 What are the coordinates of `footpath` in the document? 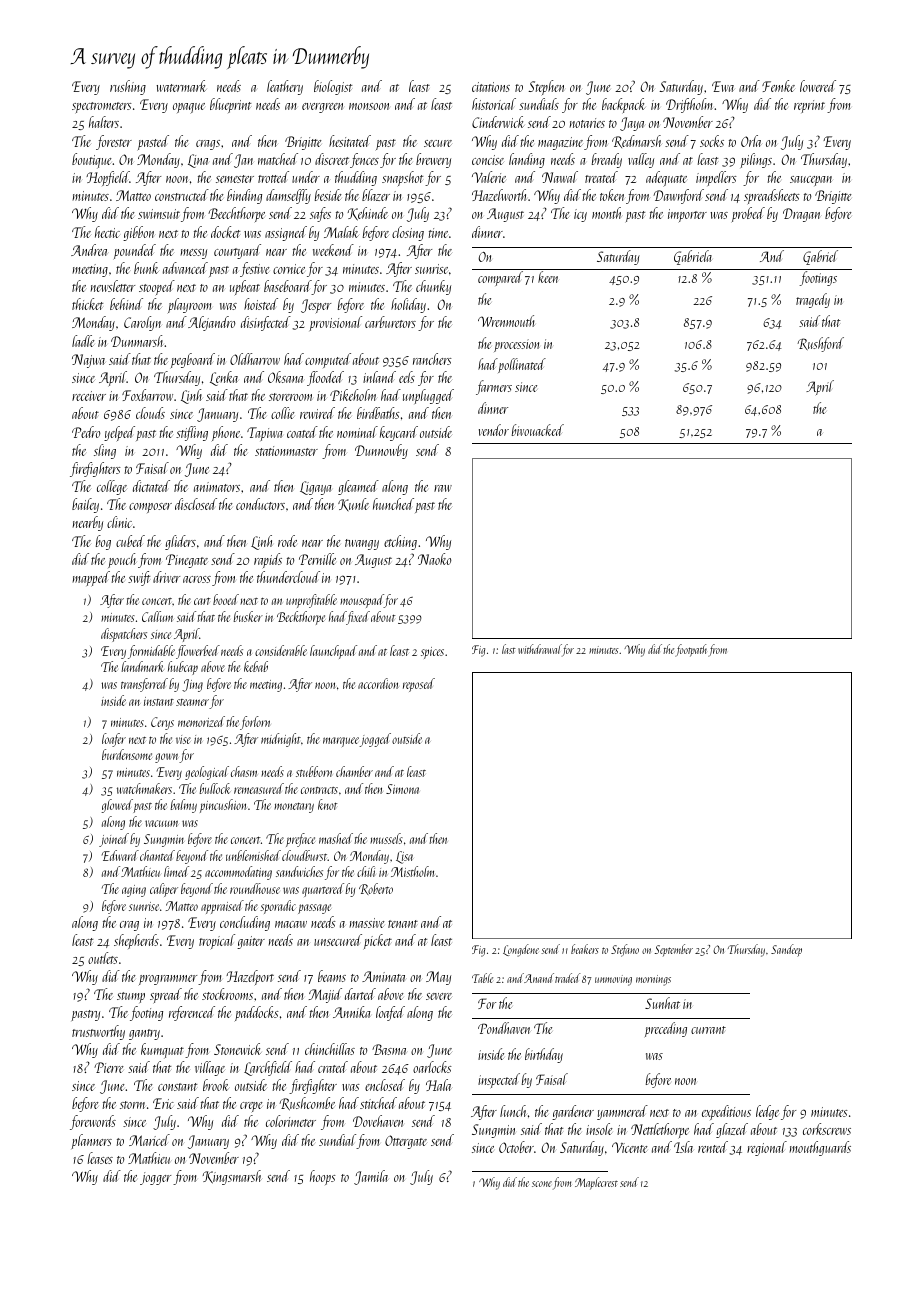 It's located at (691, 650).
